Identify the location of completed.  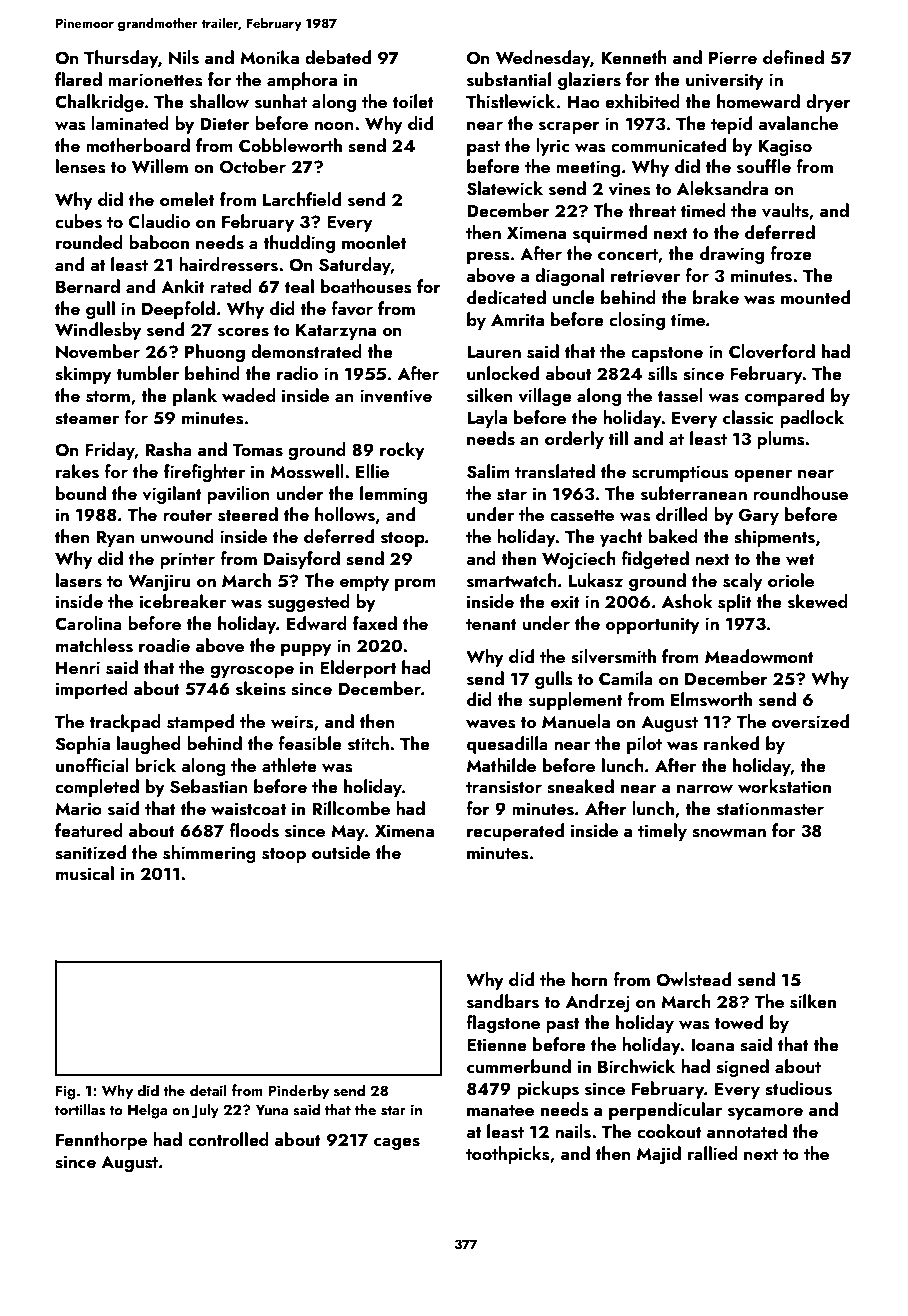
(97, 788).
